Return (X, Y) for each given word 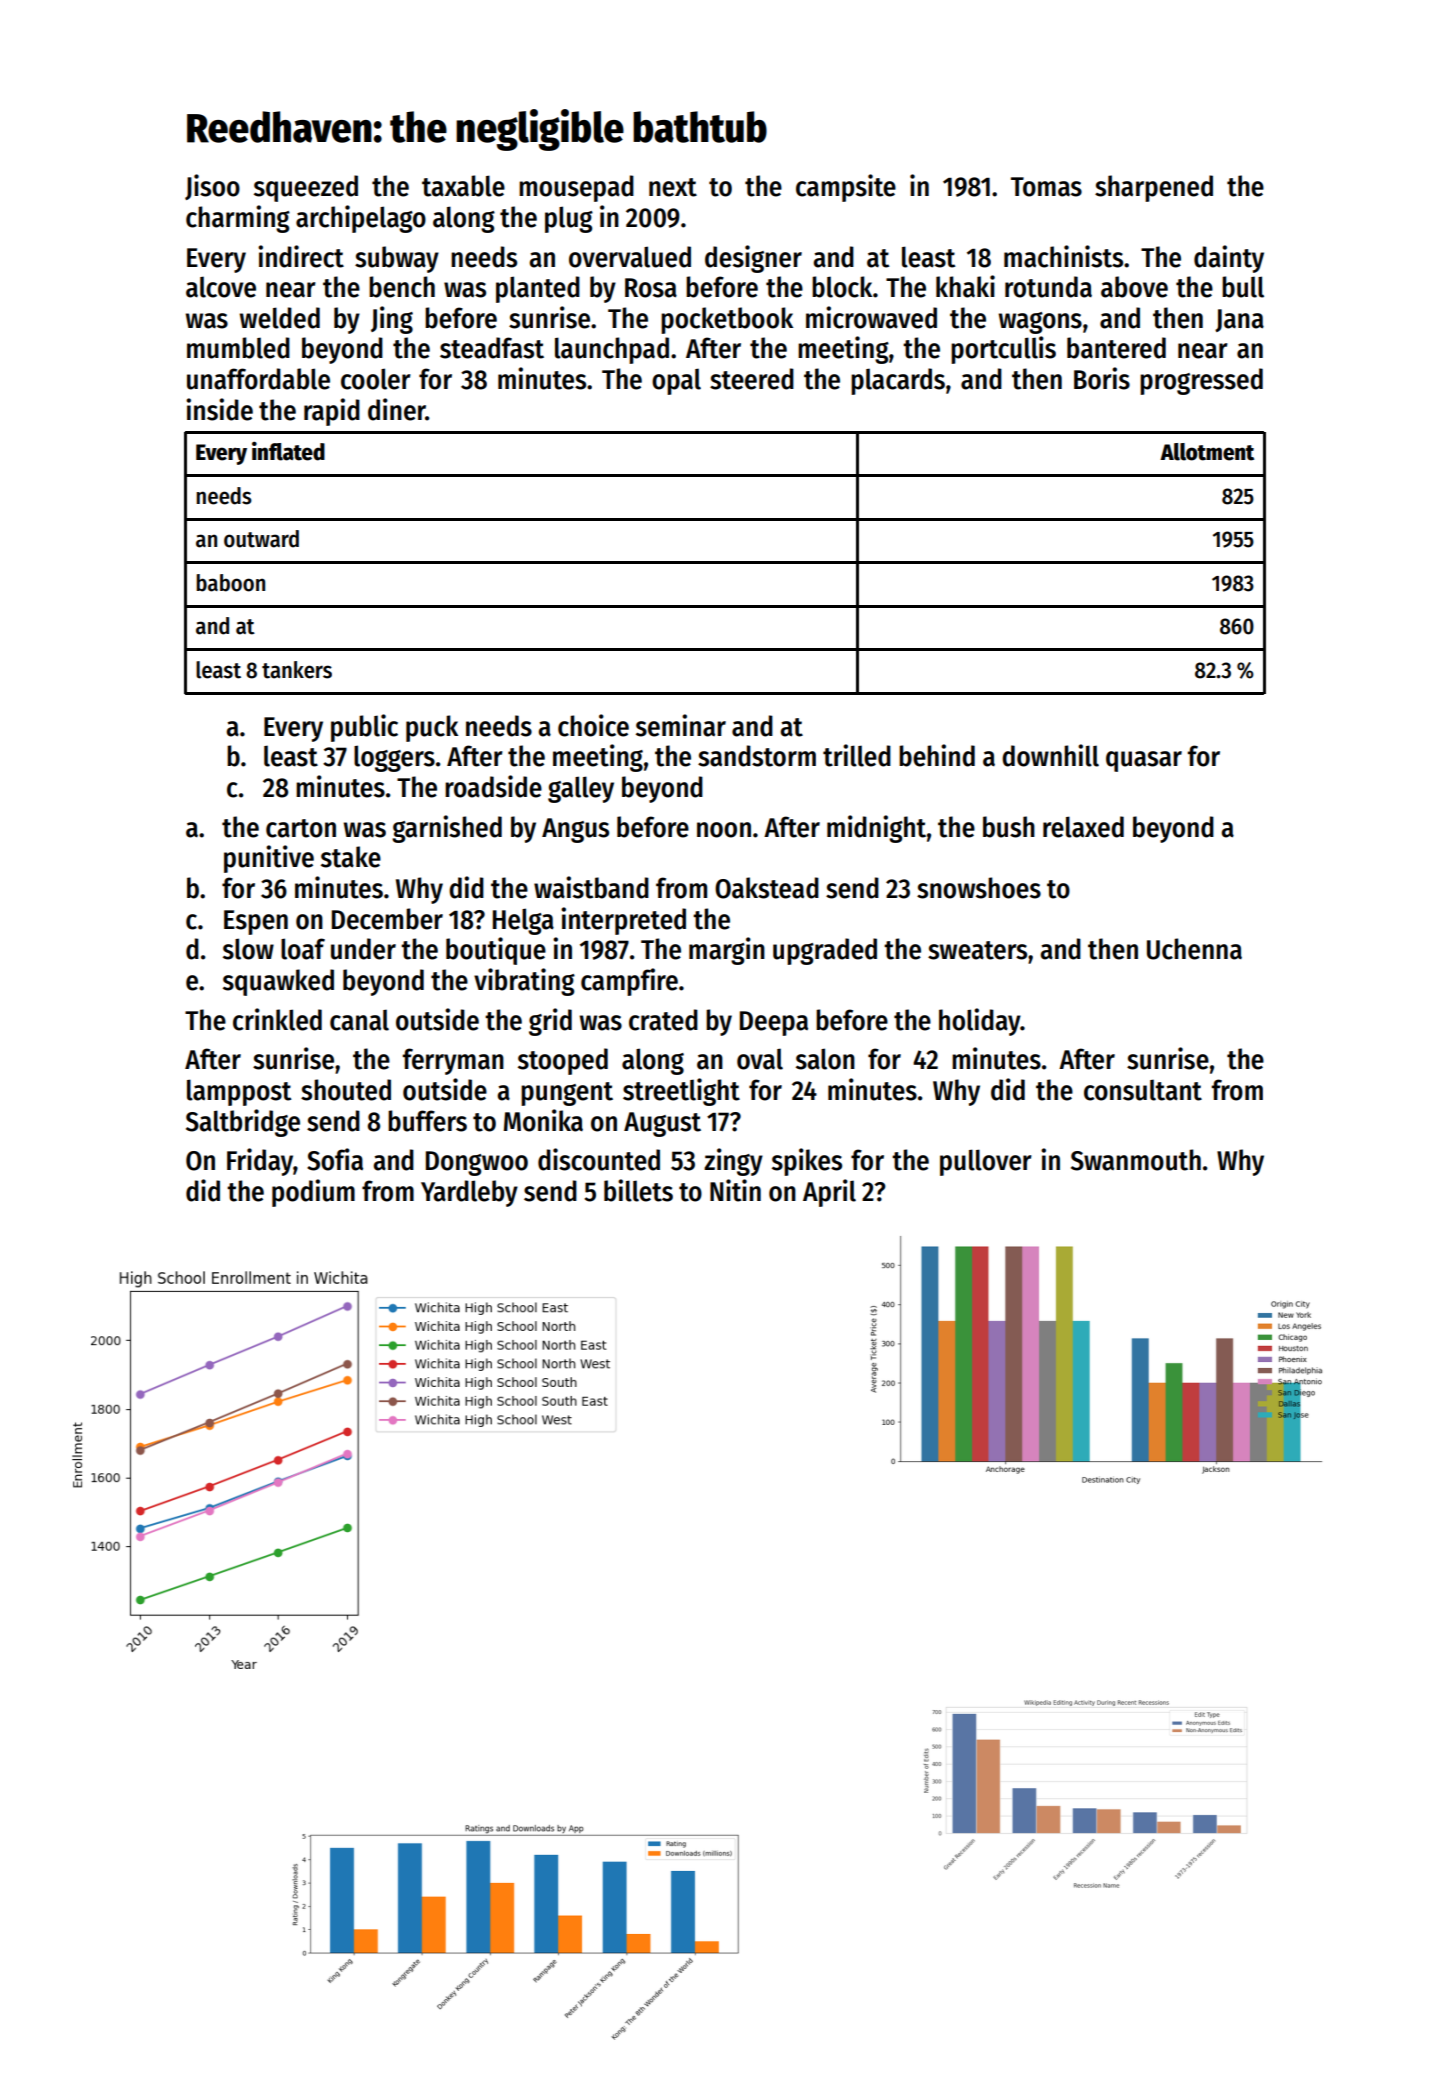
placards (898, 381)
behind (937, 755)
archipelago (361, 219)
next (673, 187)
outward (261, 539)
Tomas (1046, 187)
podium (313, 1193)
